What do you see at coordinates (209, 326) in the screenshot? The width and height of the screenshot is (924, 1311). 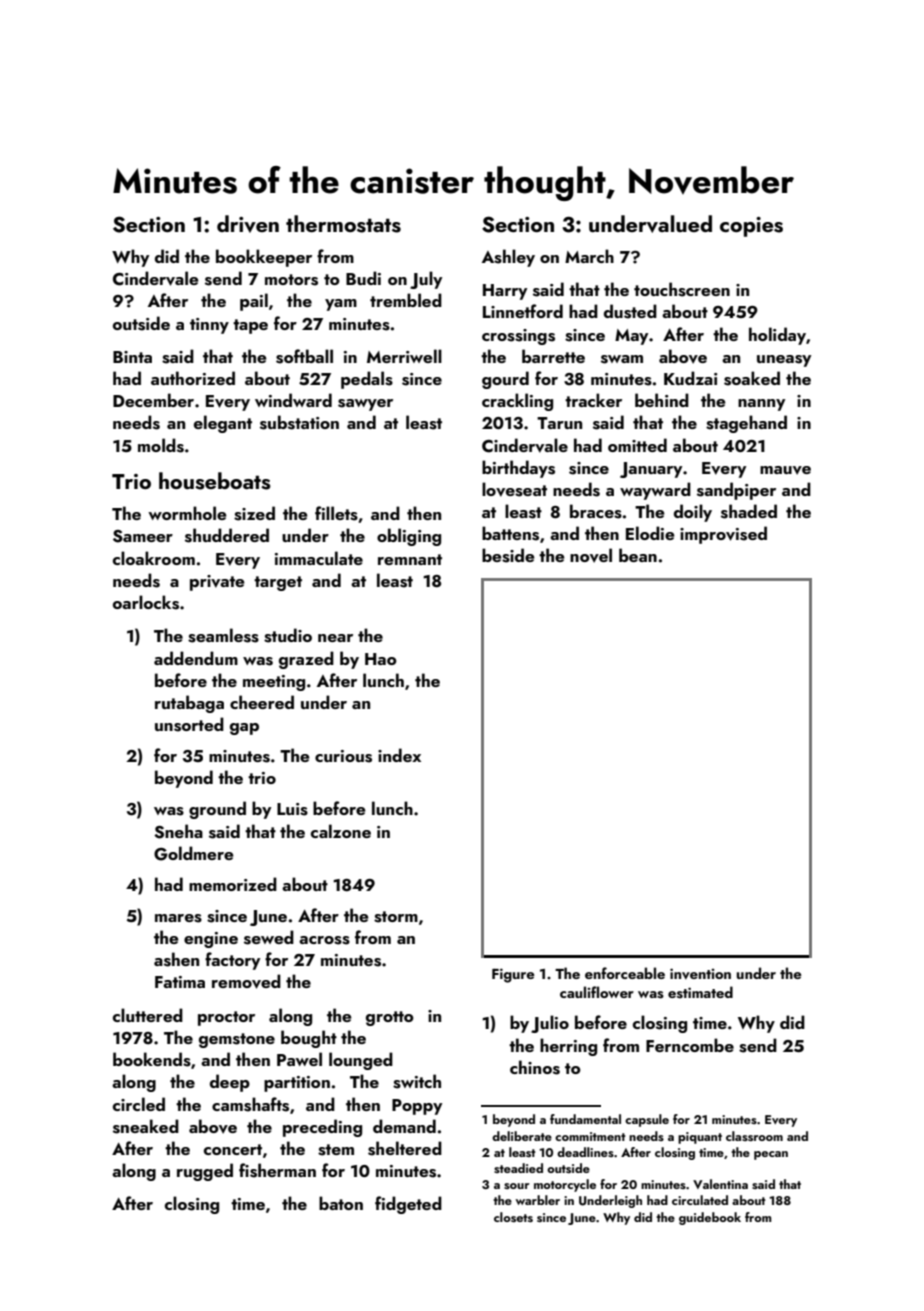 I see `tinny` at bounding box center [209, 326].
